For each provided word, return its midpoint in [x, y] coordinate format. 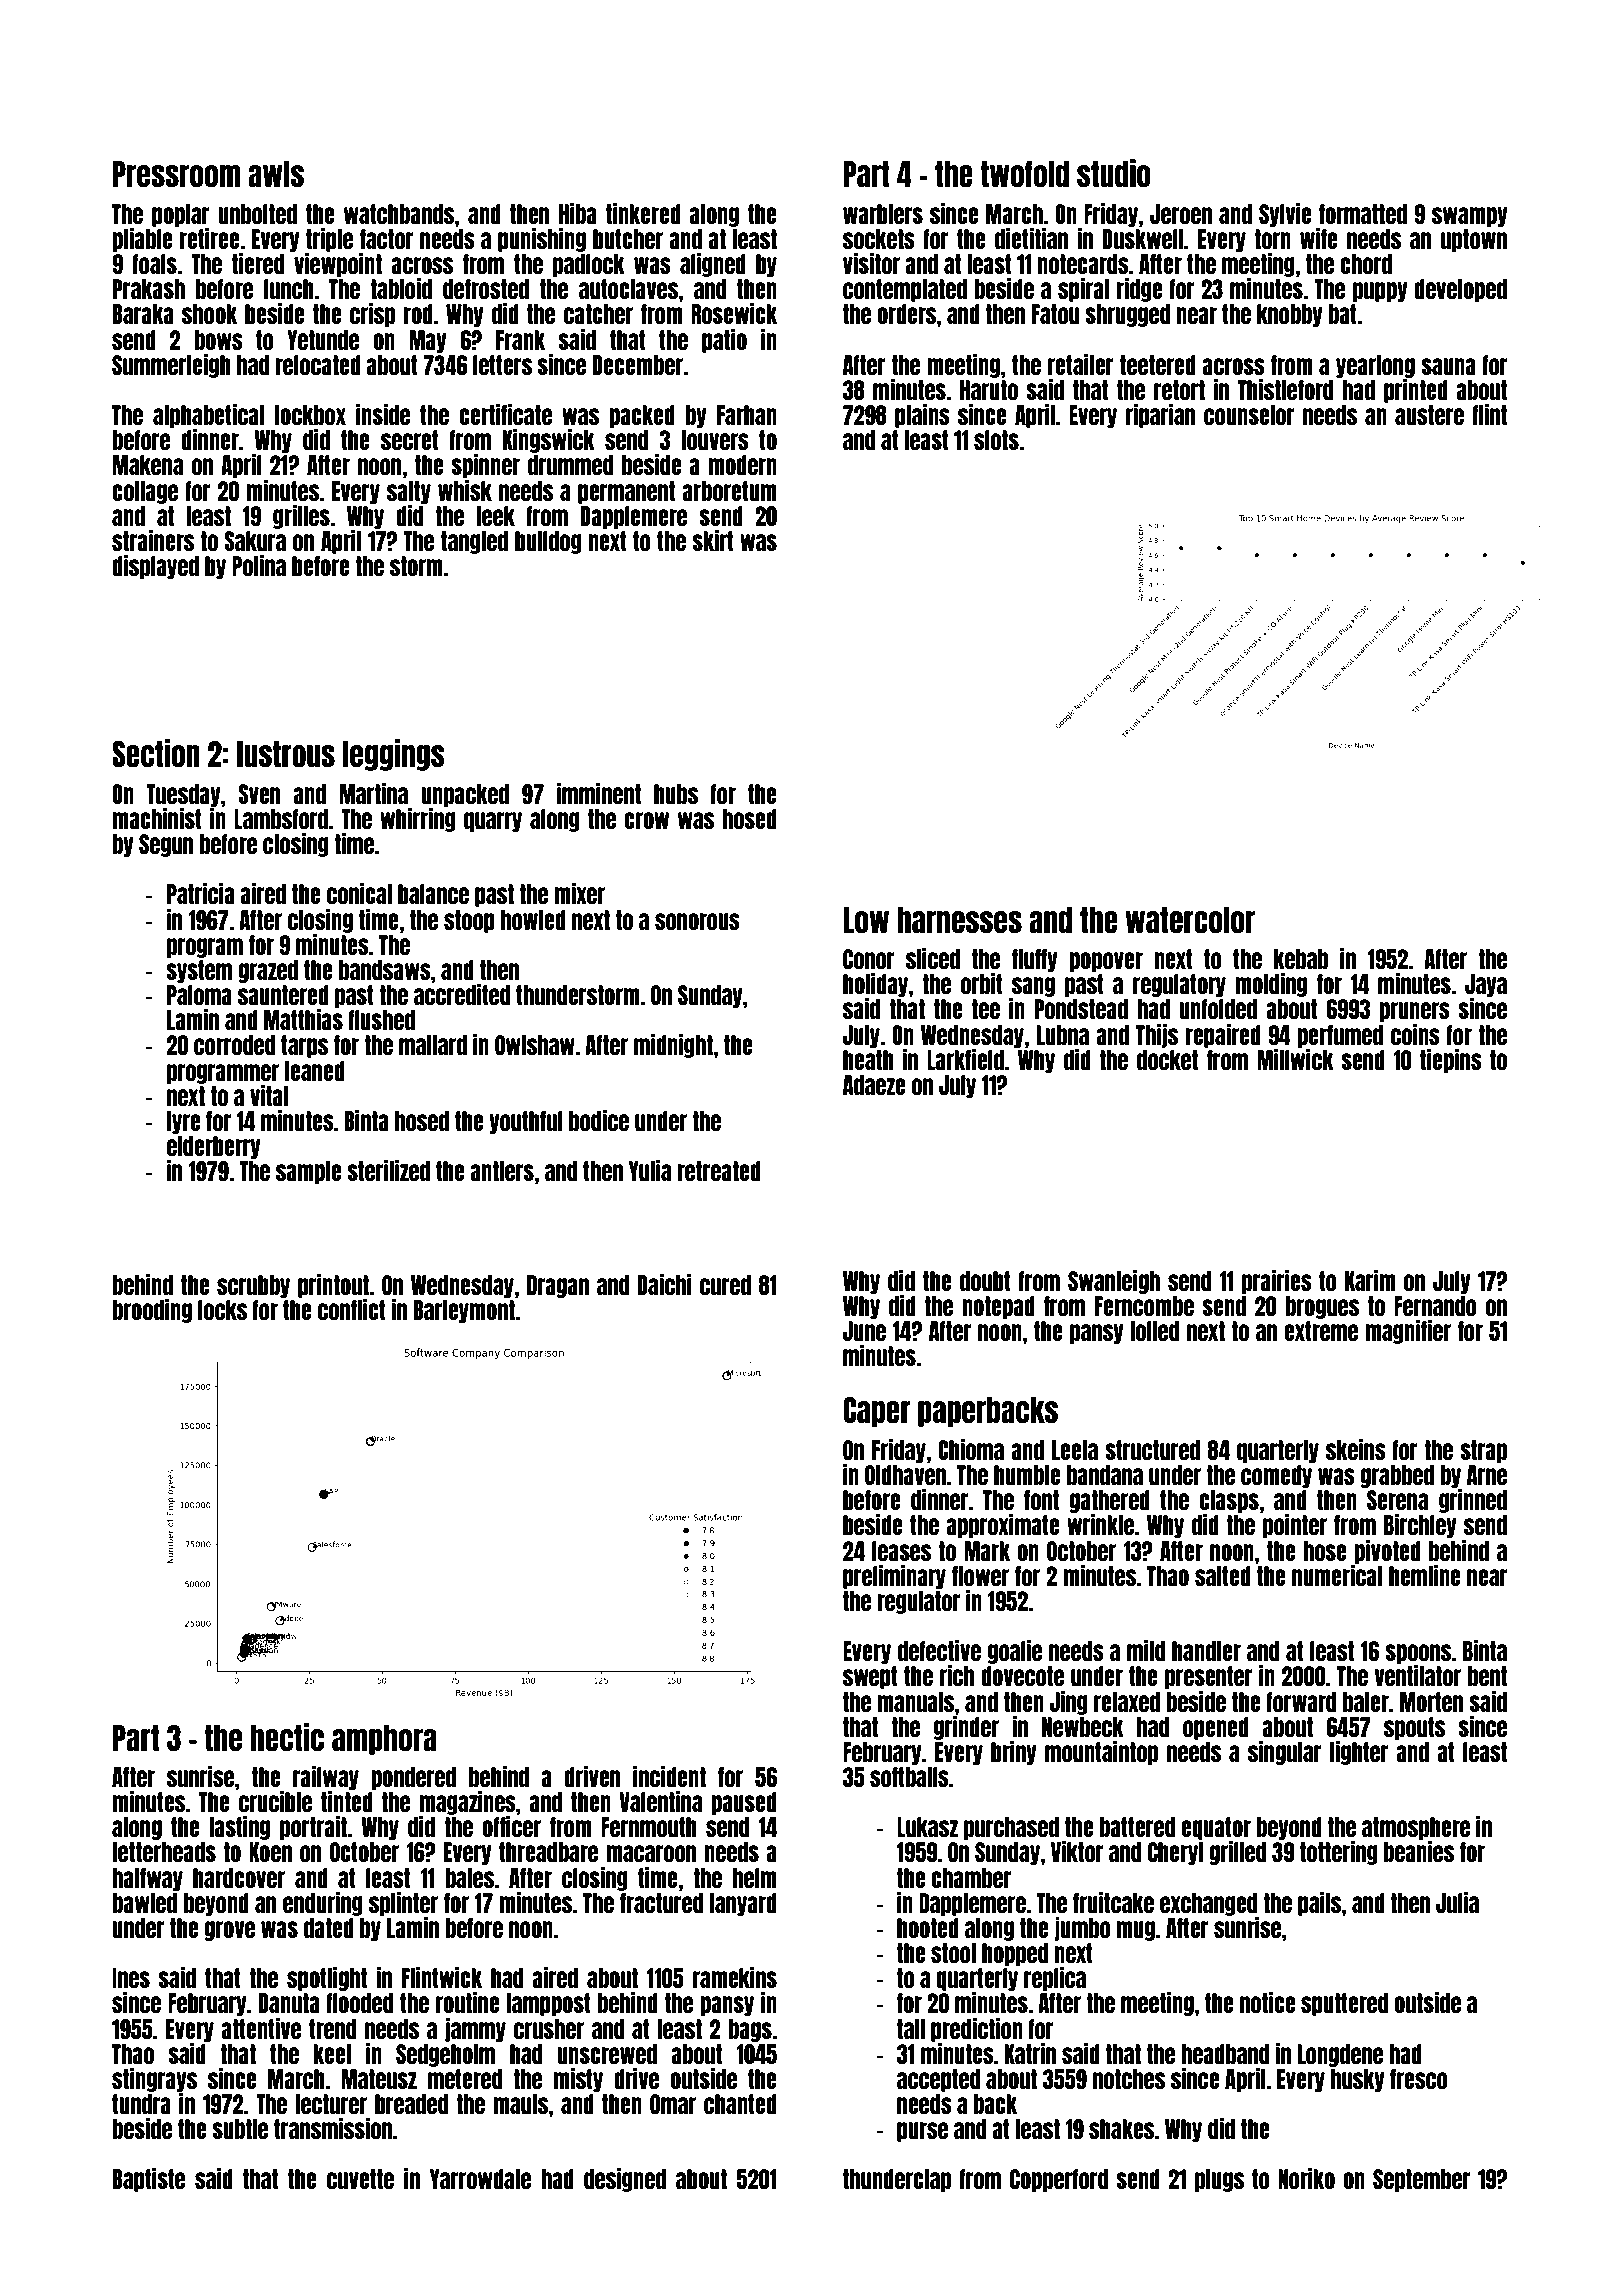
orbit [982, 983]
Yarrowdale [480, 2179]
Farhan [747, 415]
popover [1106, 962]
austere [1429, 415]
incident [669, 1776]
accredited [462, 994]
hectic [287, 1737]
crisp [372, 315]
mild [1146, 1650]
